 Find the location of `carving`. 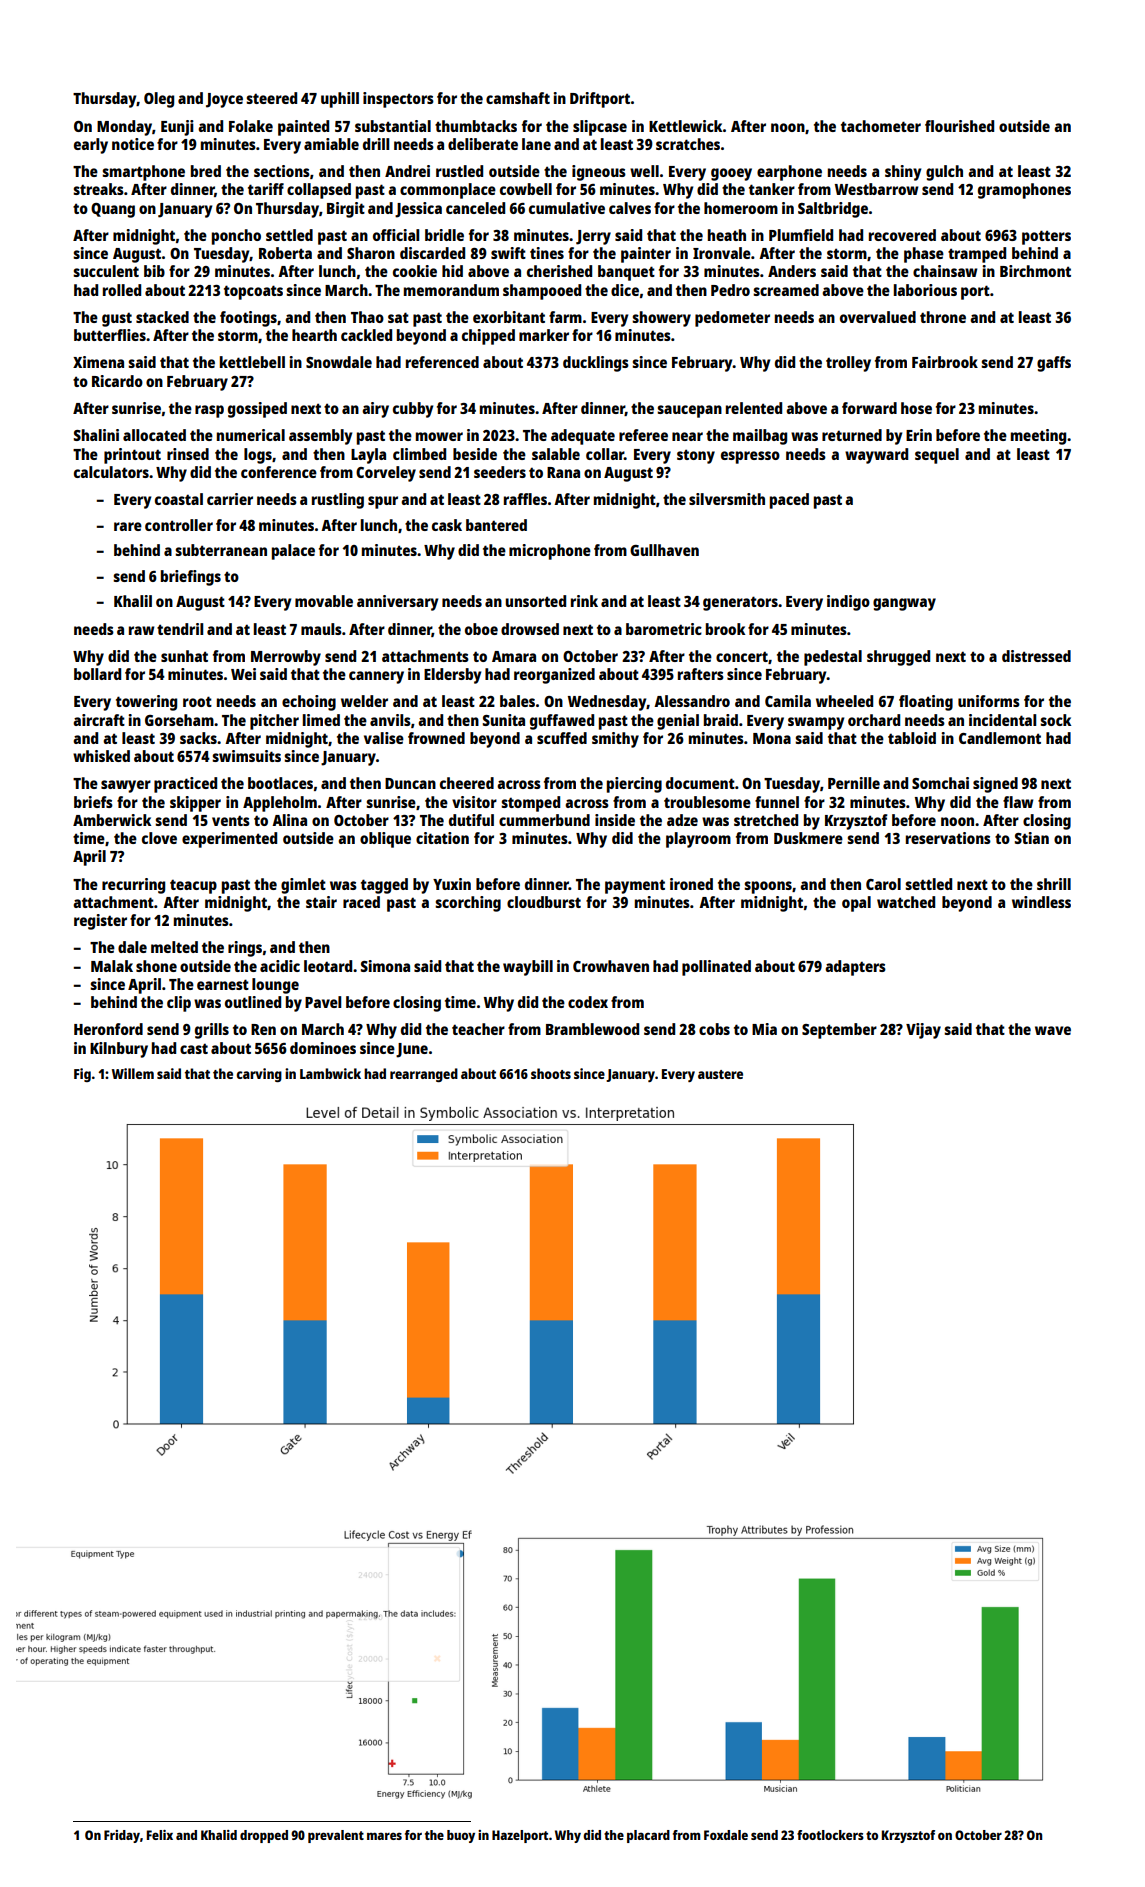

carving is located at coordinates (259, 1075).
